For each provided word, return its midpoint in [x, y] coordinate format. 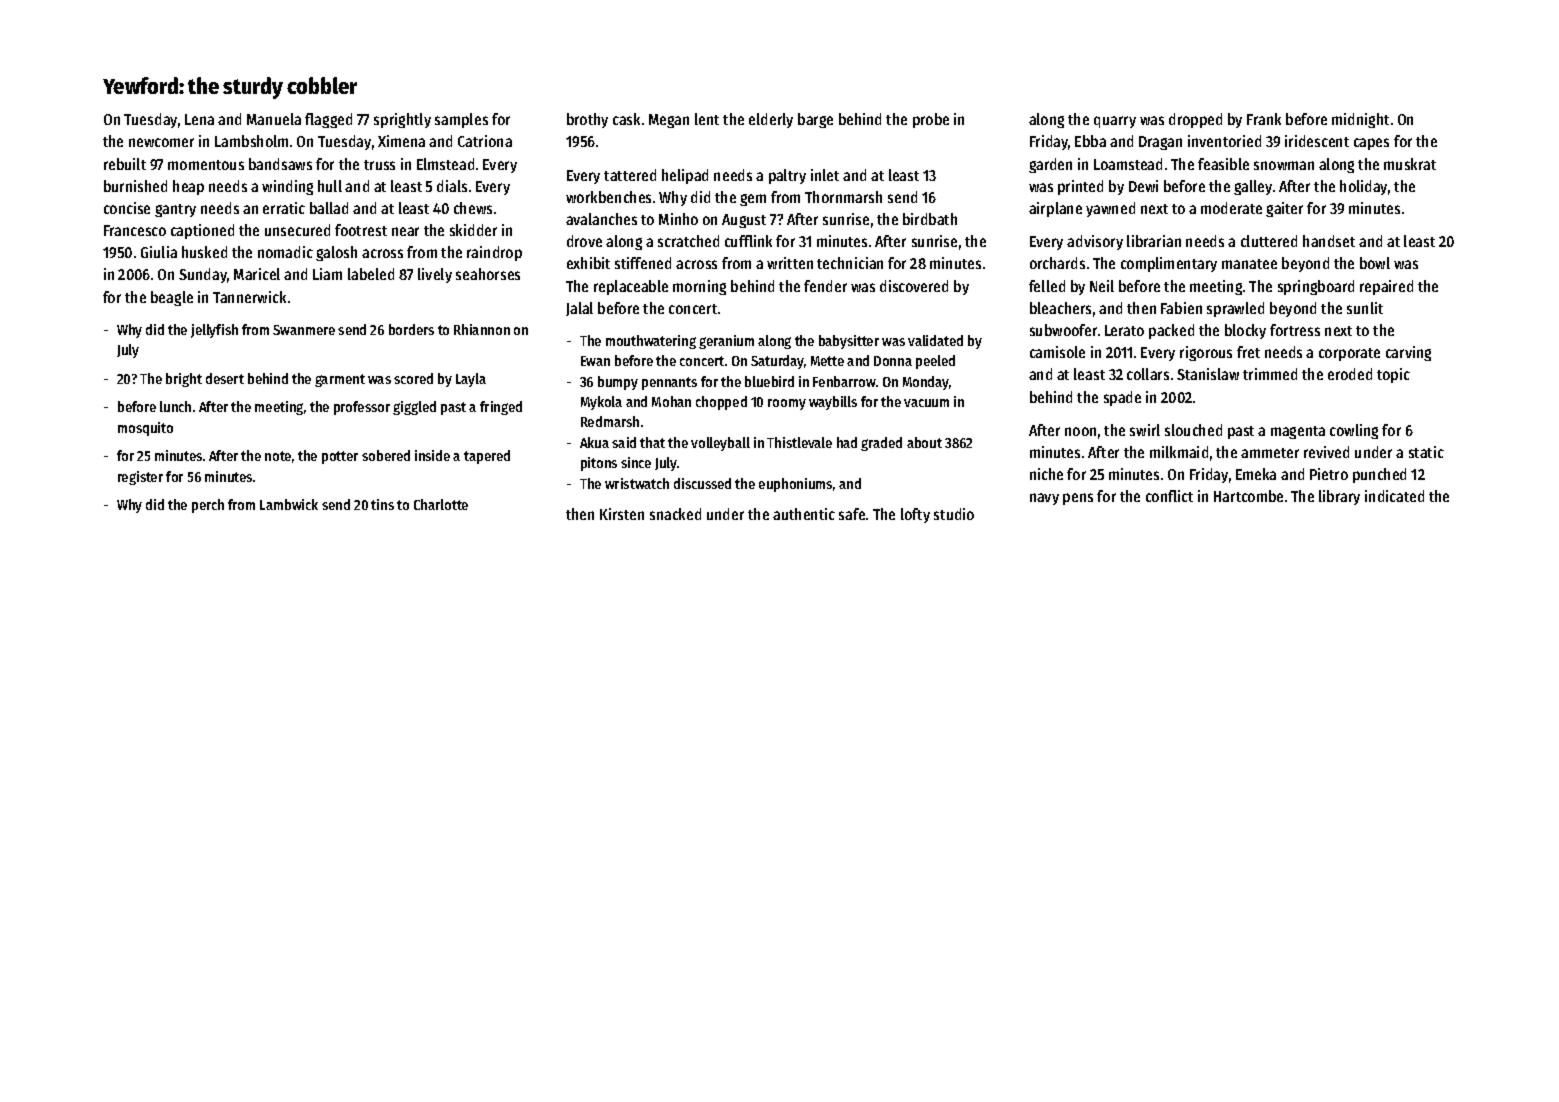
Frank [1264, 119]
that [652, 442]
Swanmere [304, 330]
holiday [1363, 187]
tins [382, 504]
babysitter [849, 342]
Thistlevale [799, 442]
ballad [329, 208]
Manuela [274, 119]
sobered [386, 455]
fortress [1295, 330]
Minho [678, 219]
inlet [825, 175]
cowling [1354, 431]
